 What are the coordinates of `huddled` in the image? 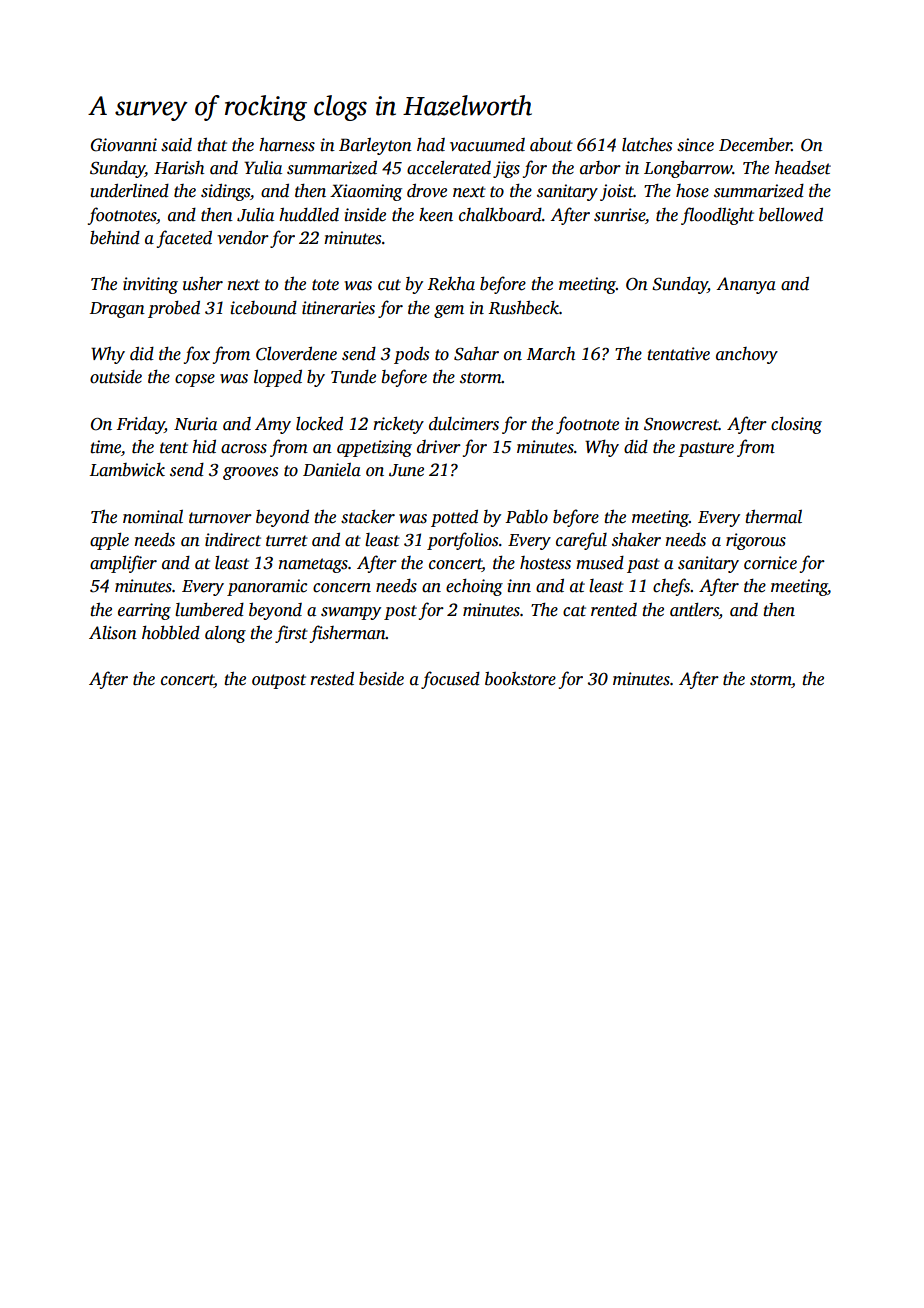 It's located at (309, 215).
